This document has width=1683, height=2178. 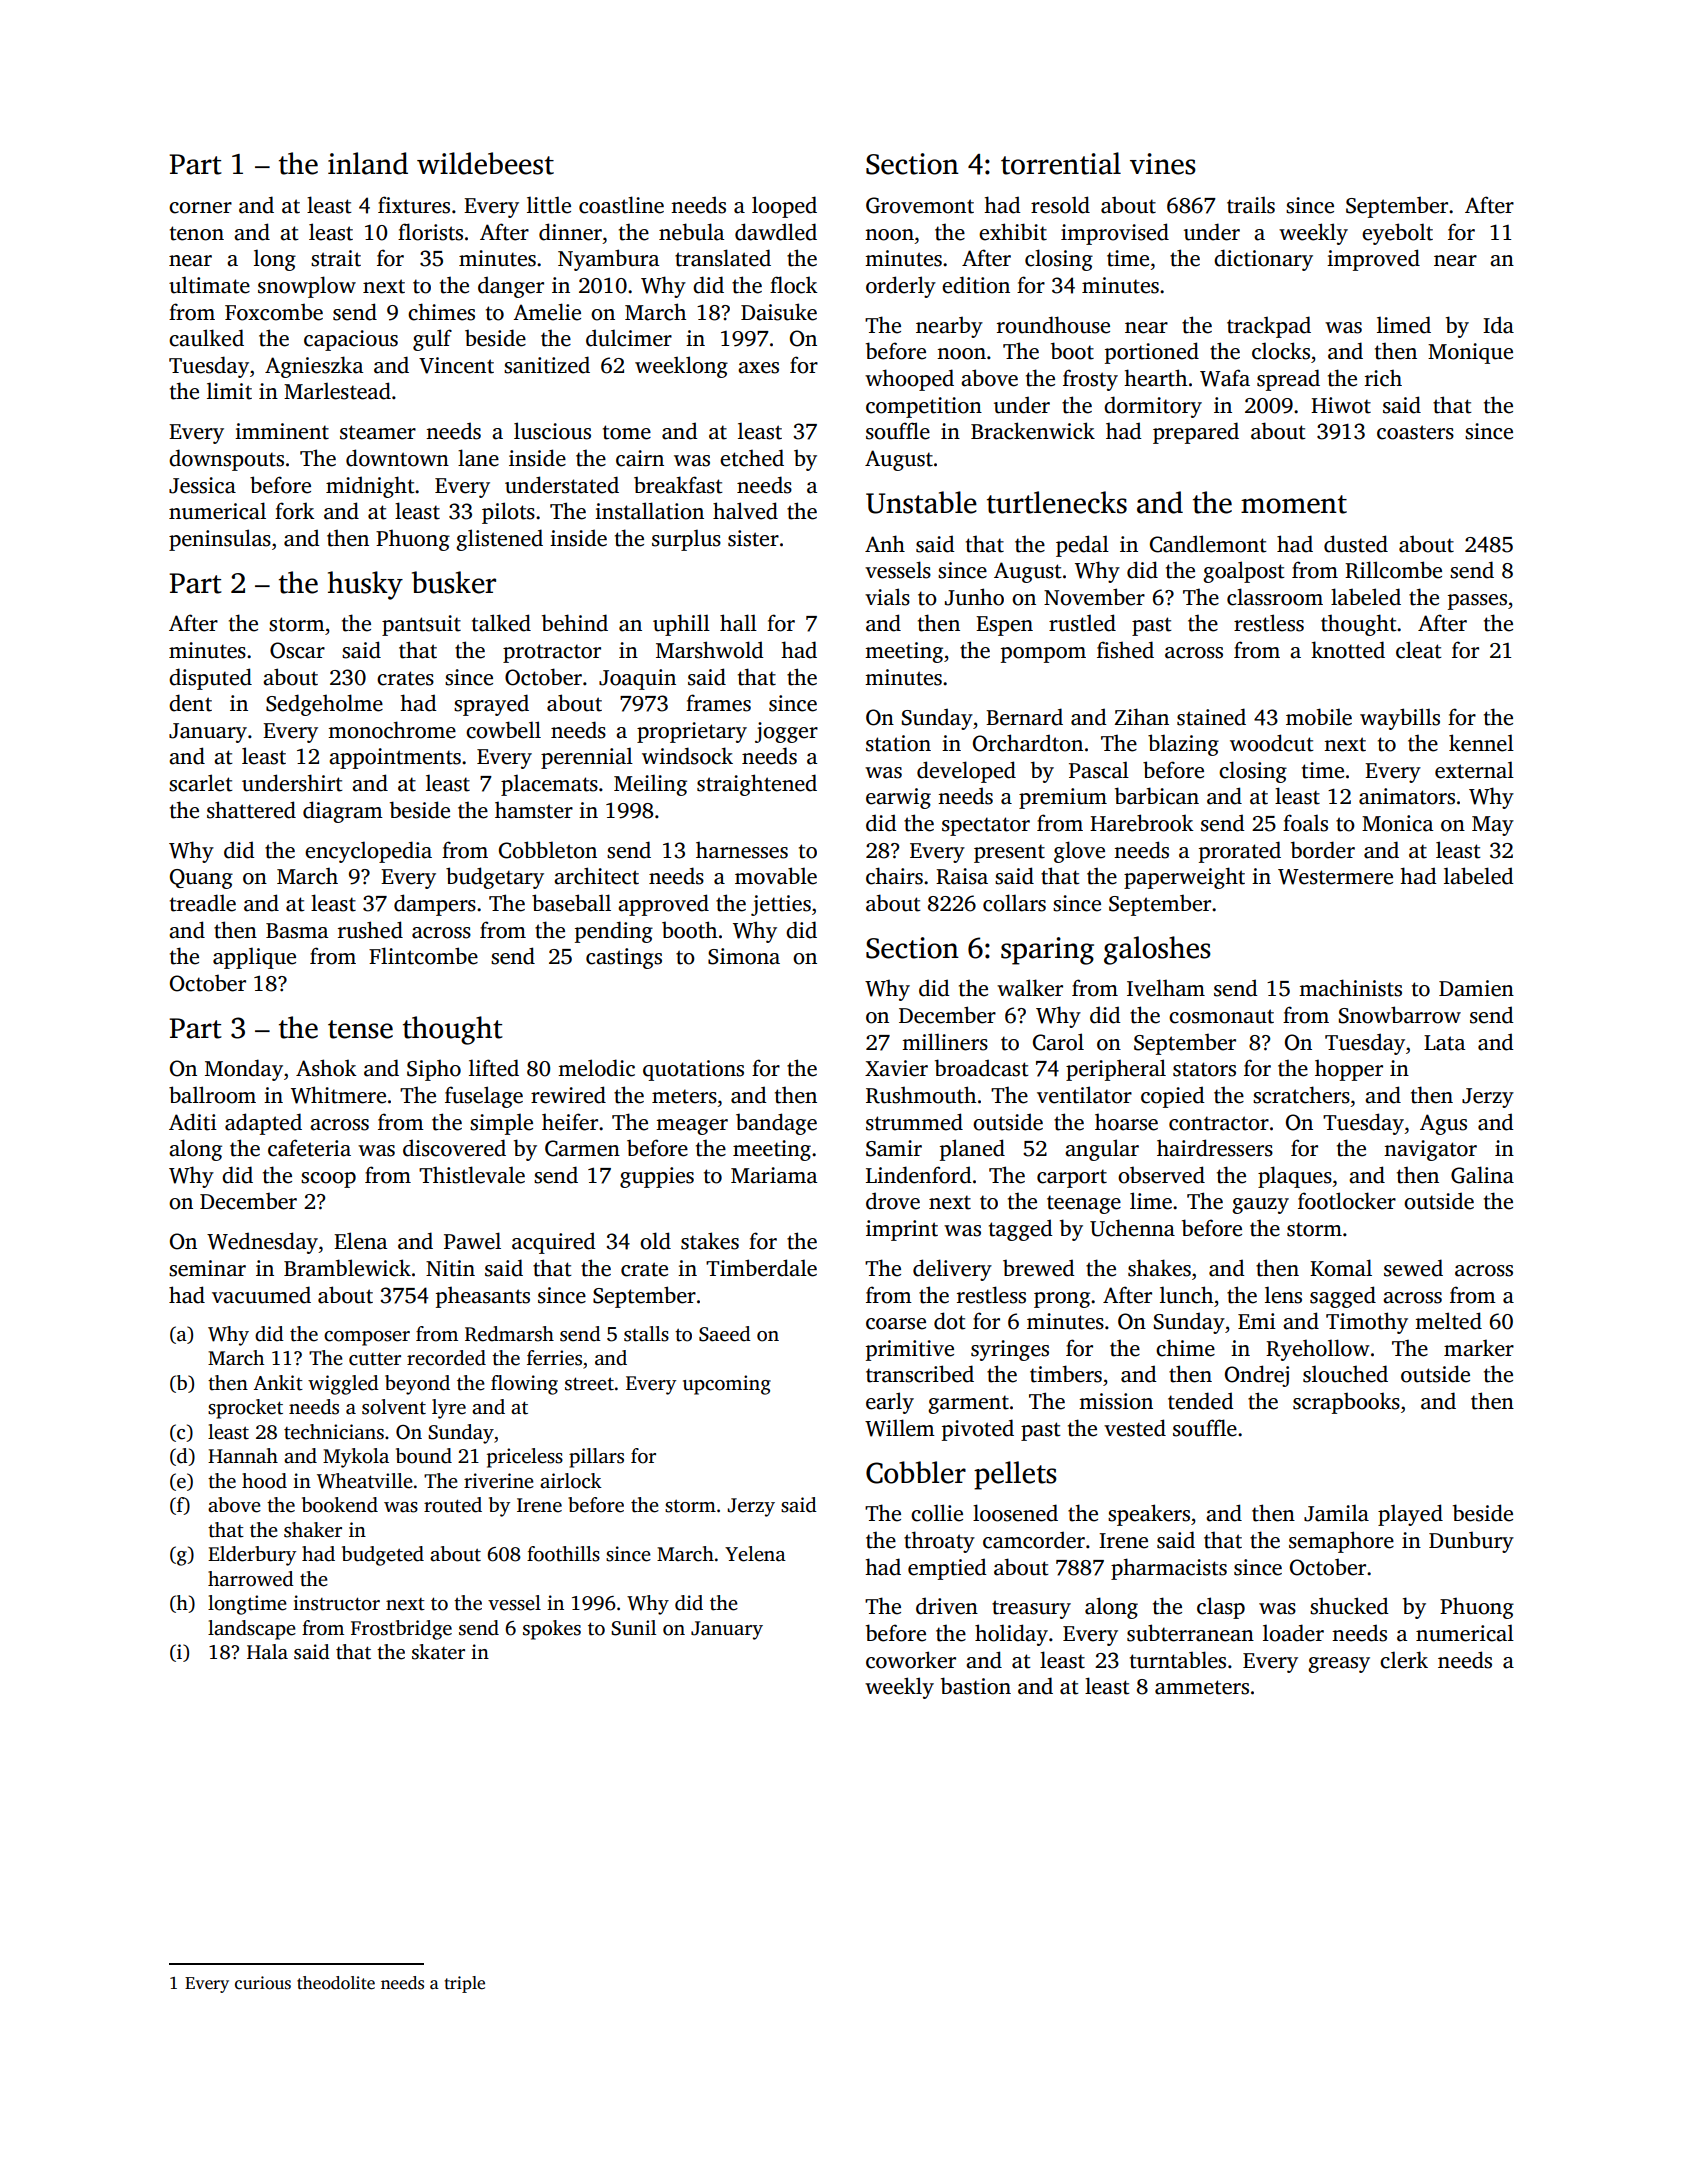 What do you see at coordinates (1335, 877) in the document?
I see `Westermere` at bounding box center [1335, 877].
